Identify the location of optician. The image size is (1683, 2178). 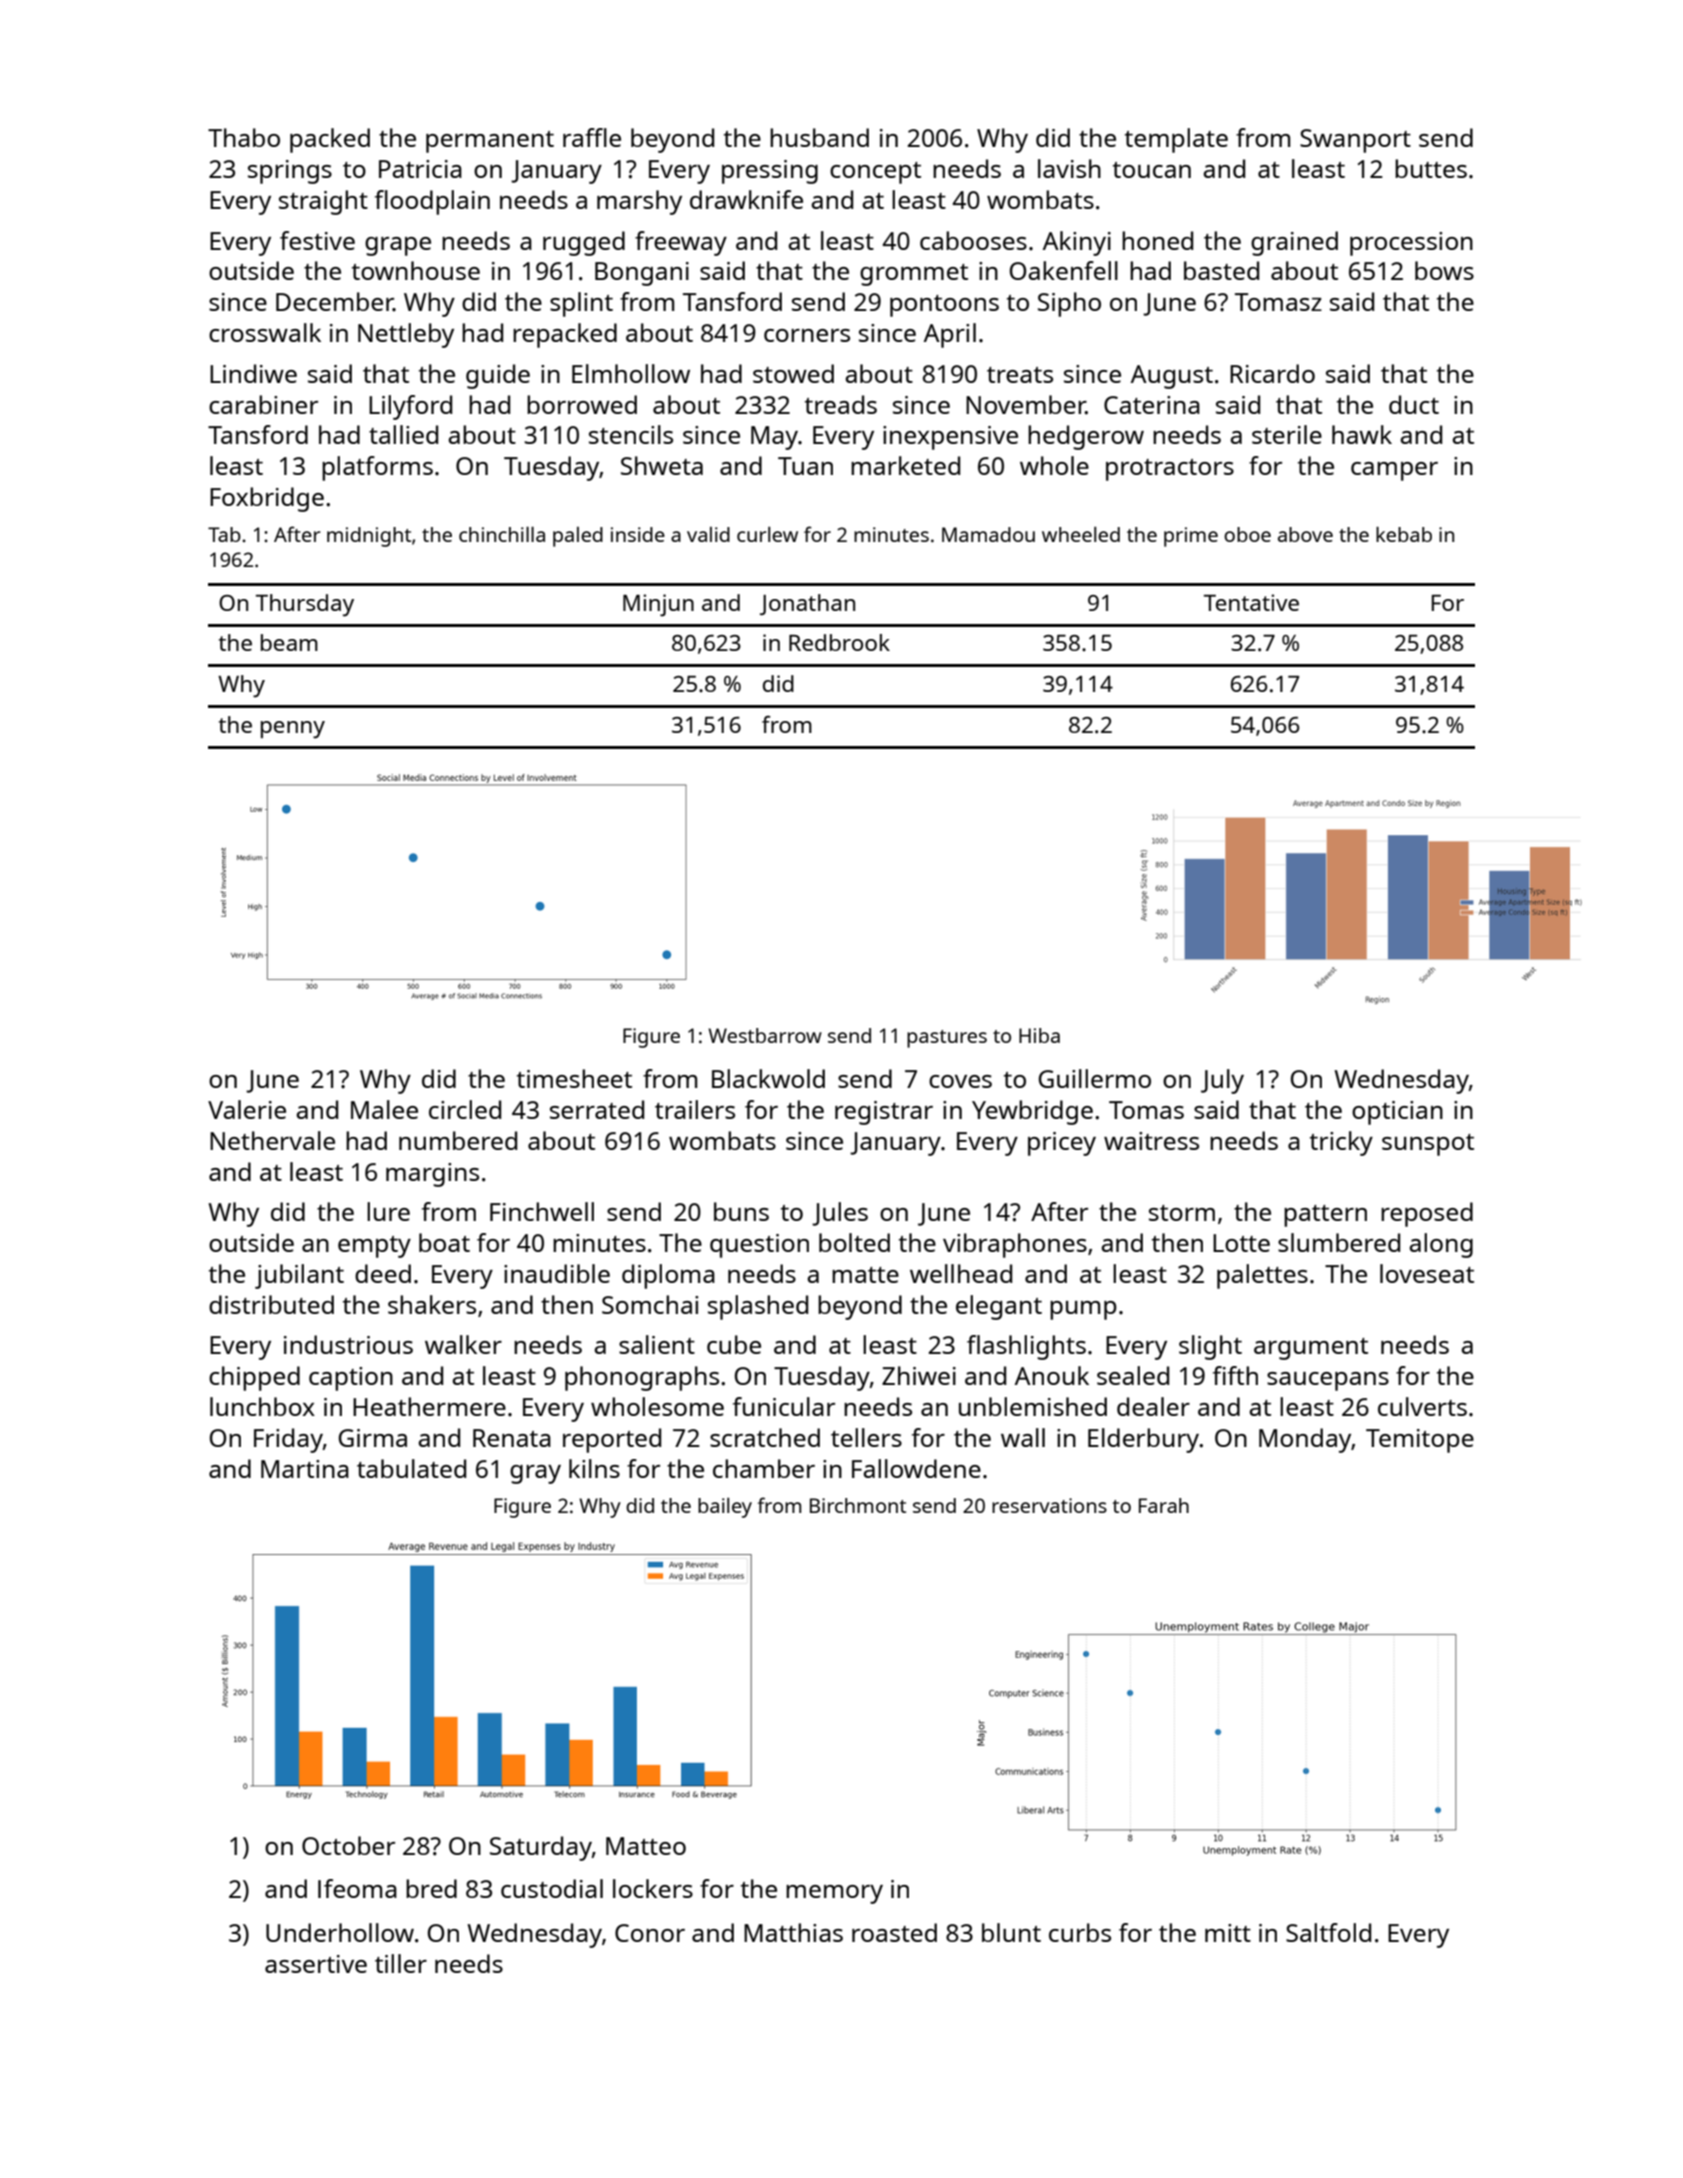
(1397, 1113).
